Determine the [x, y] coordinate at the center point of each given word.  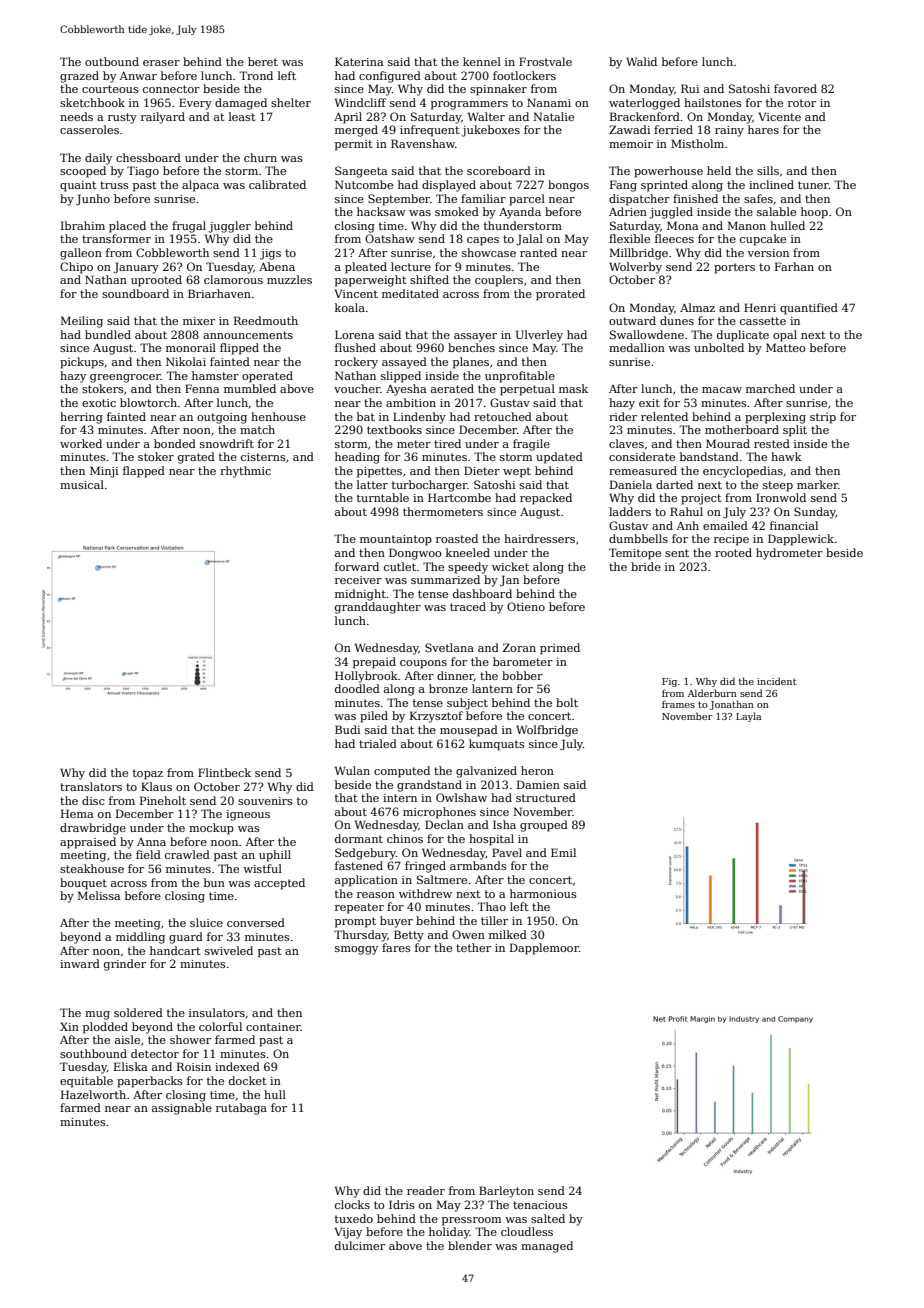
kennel [482, 61]
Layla [748, 717]
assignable [182, 1109]
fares [396, 947]
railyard [163, 118]
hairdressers [539, 538]
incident [777, 681]
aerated [452, 388]
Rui [690, 88]
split [795, 431]
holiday [449, 1233]
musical [82, 484]
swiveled [229, 950]
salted [548, 1218]
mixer [199, 321]
